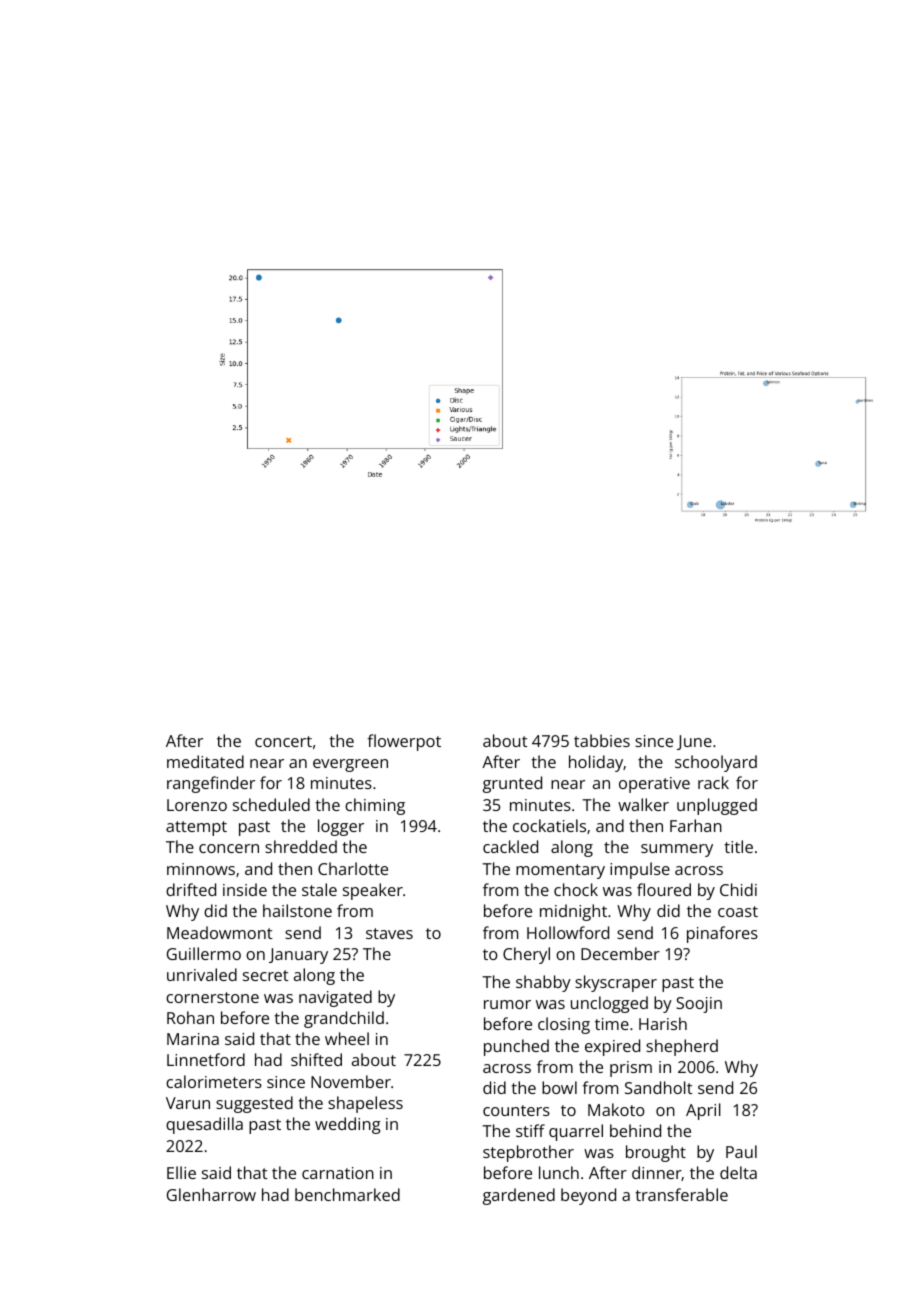  What do you see at coordinates (347, 1194) in the page?
I see `benchmarked` at bounding box center [347, 1194].
